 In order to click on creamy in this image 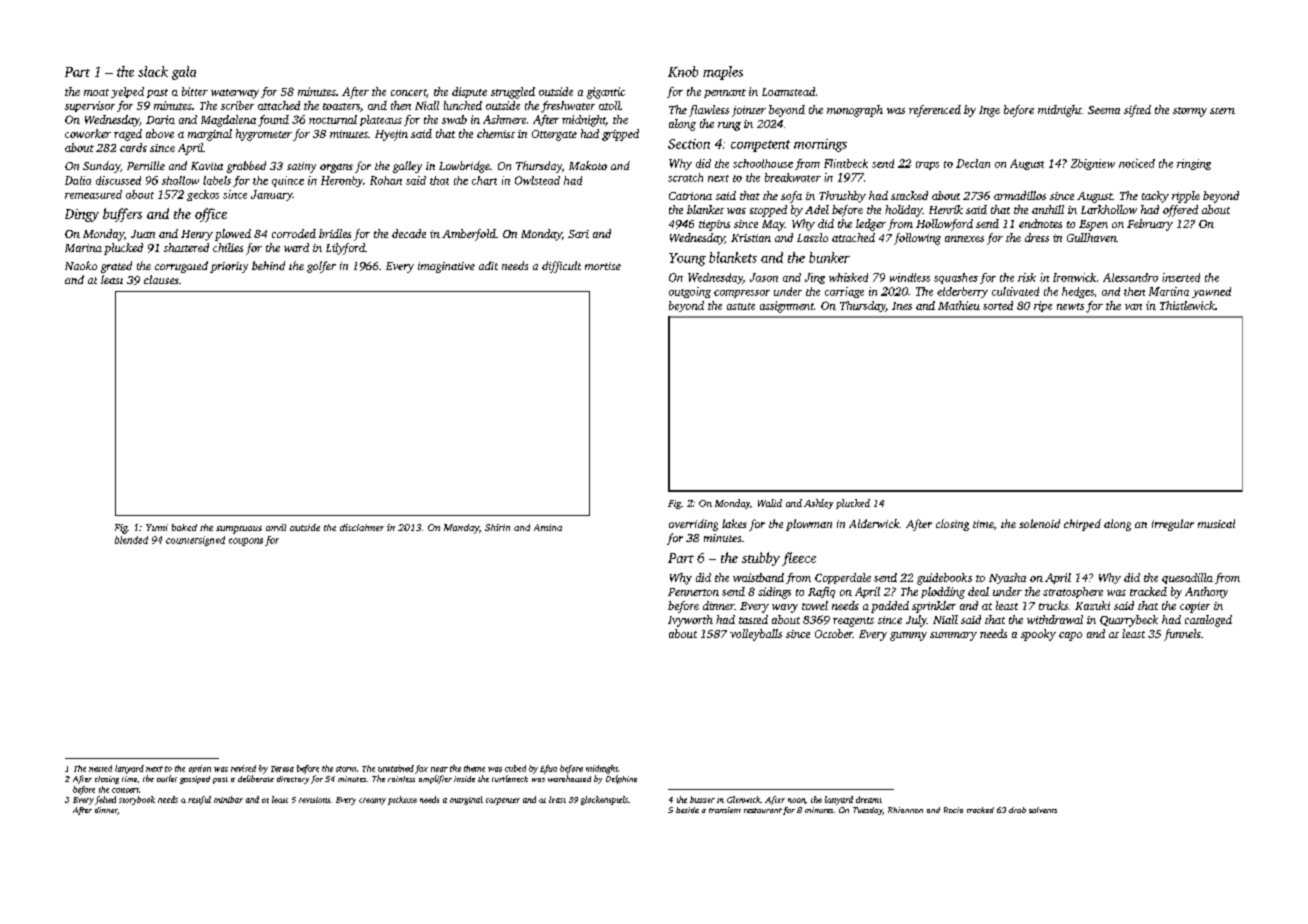, I will do `click(372, 801)`.
